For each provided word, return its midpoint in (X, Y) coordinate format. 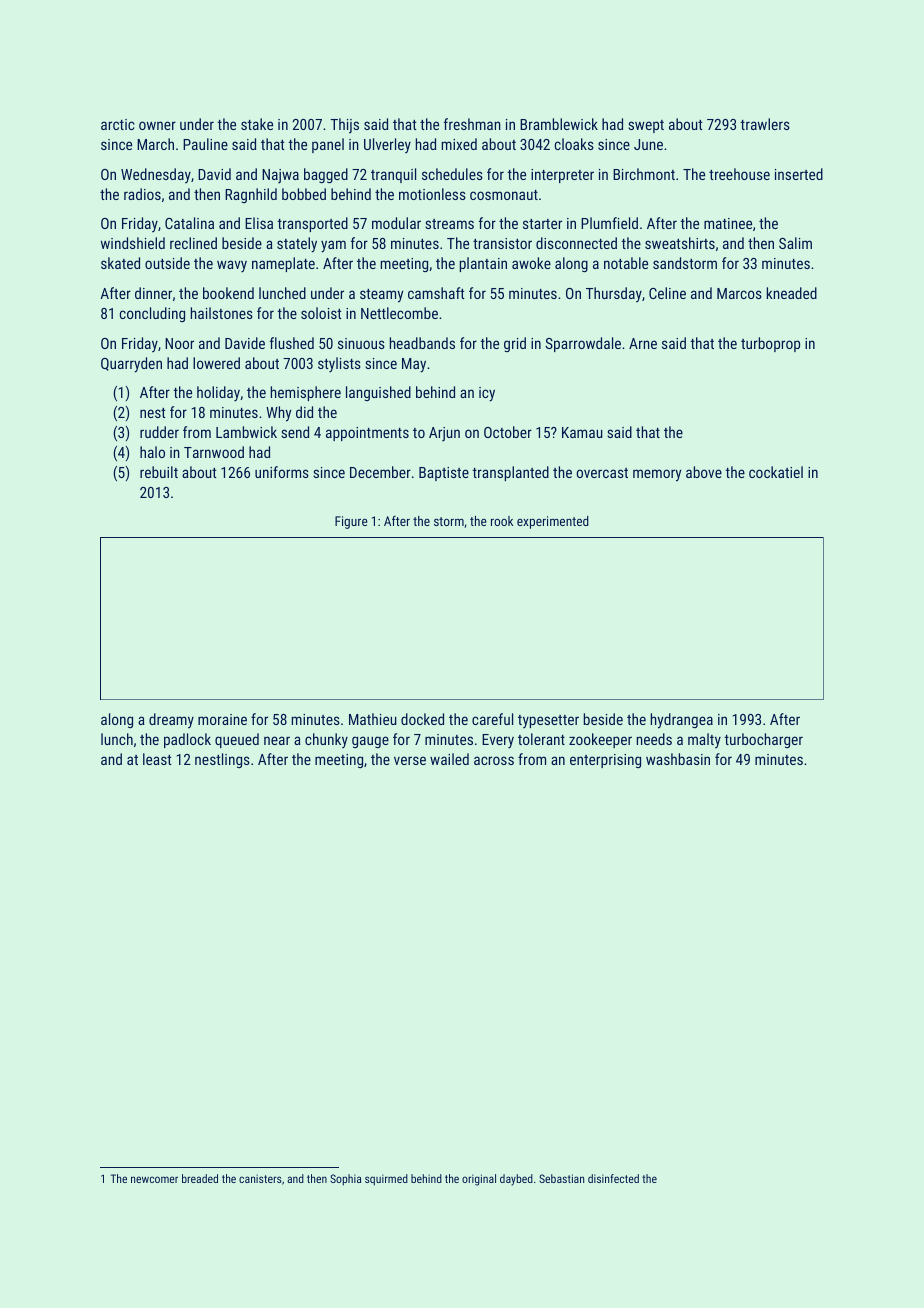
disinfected (613, 1178)
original (479, 1180)
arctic (117, 124)
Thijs (344, 126)
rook (502, 521)
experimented (553, 522)
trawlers (765, 124)
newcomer (154, 1179)
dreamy (171, 720)
